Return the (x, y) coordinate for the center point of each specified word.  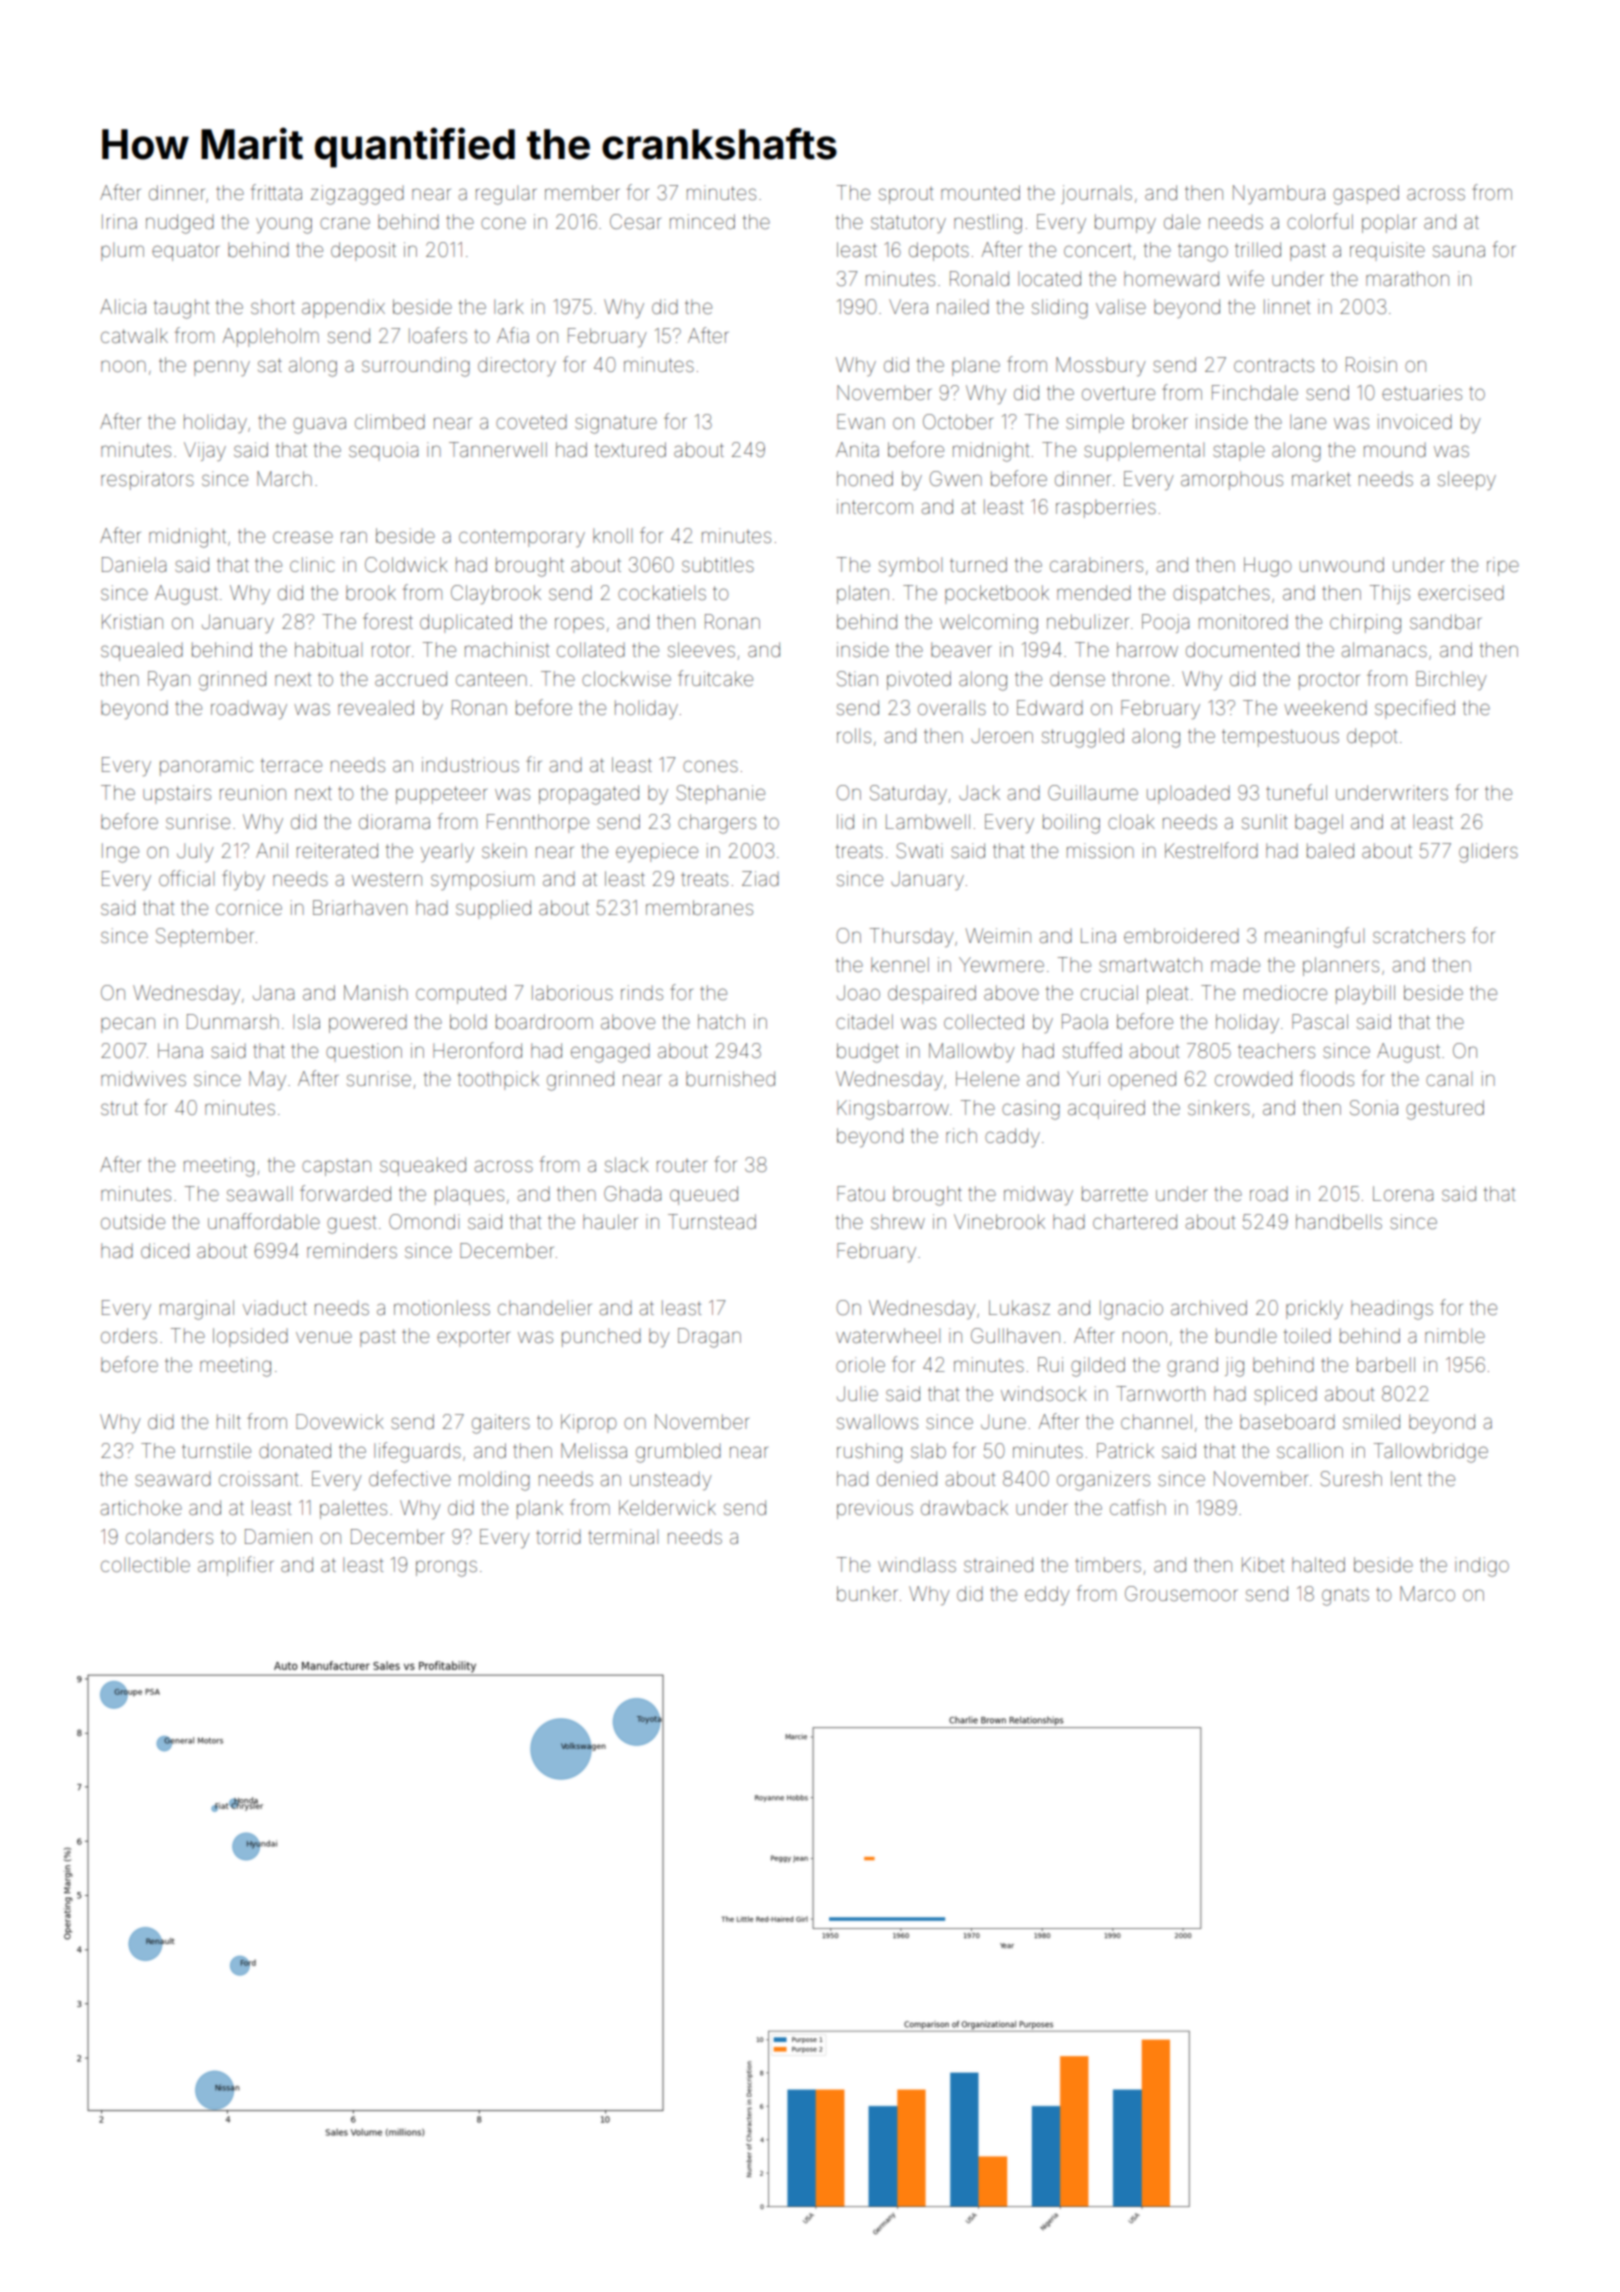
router (682, 1165)
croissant (258, 1478)
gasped (1366, 195)
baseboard (1287, 1421)
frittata (276, 192)
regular (506, 195)
